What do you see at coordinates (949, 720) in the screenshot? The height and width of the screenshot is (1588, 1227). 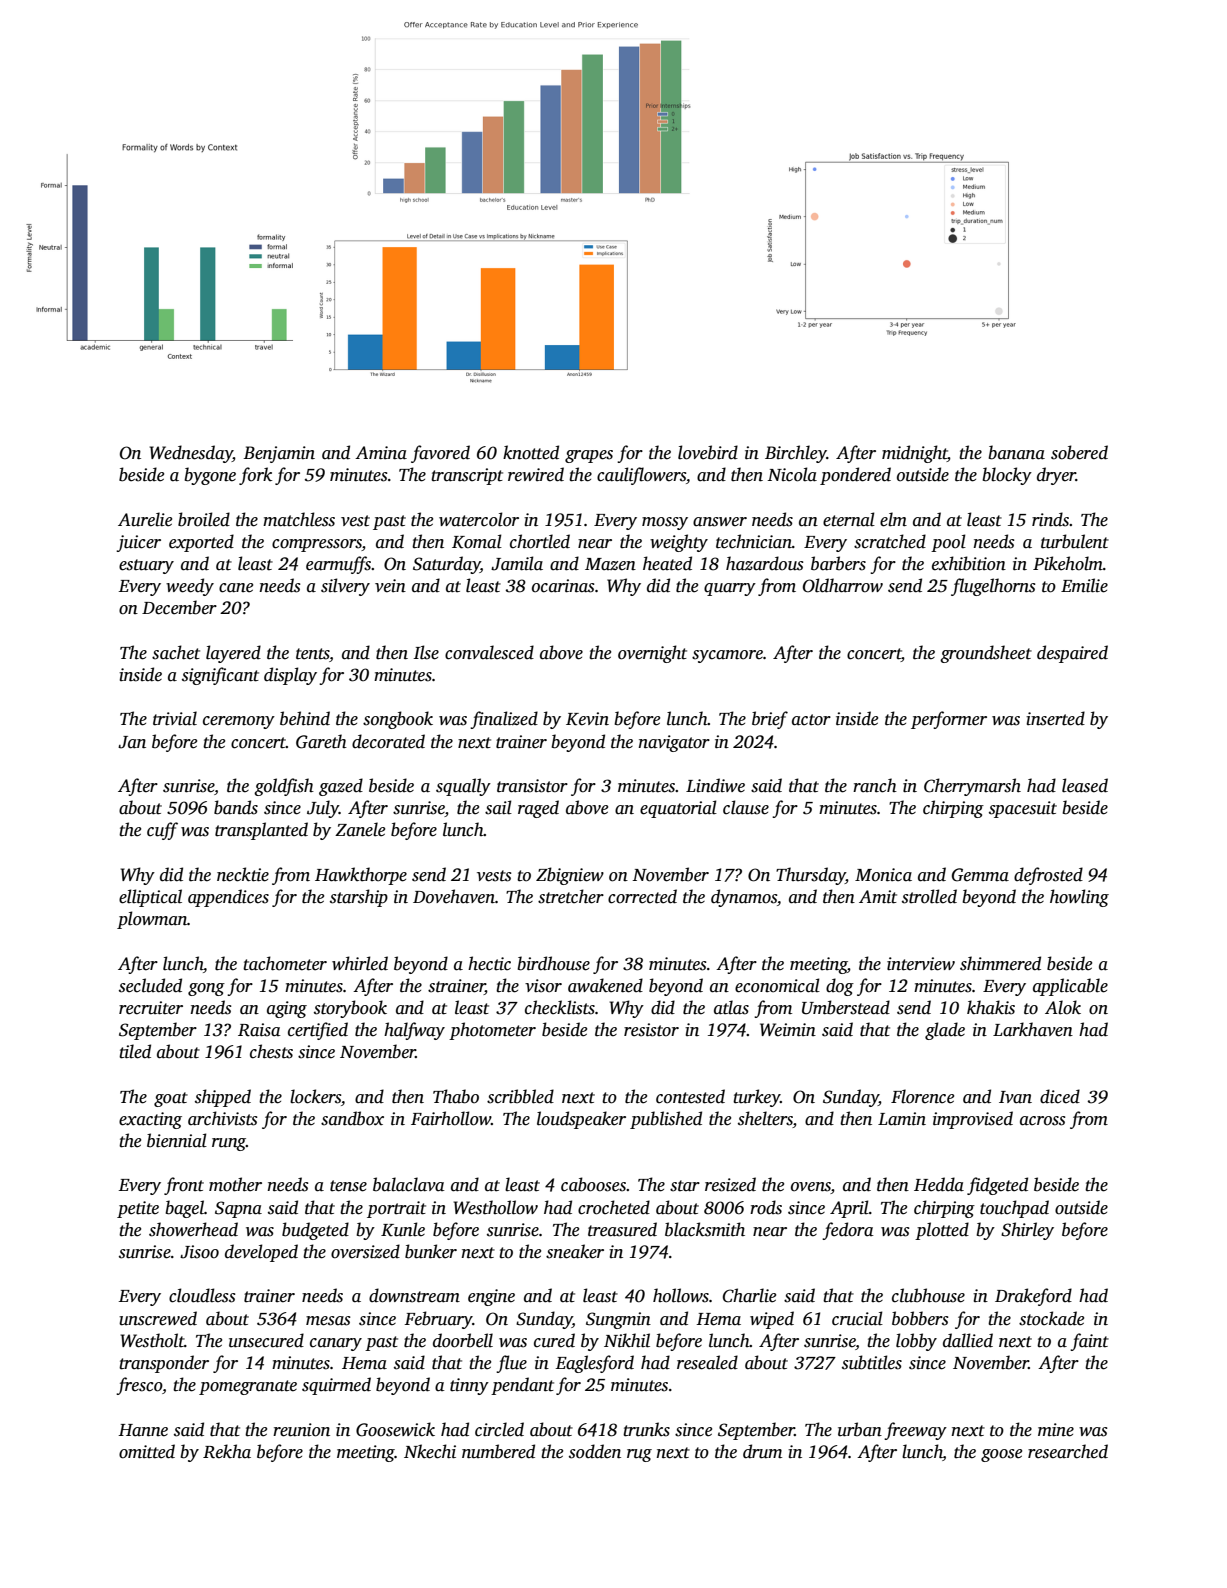 I see `performer` at bounding box center [949, 720].
